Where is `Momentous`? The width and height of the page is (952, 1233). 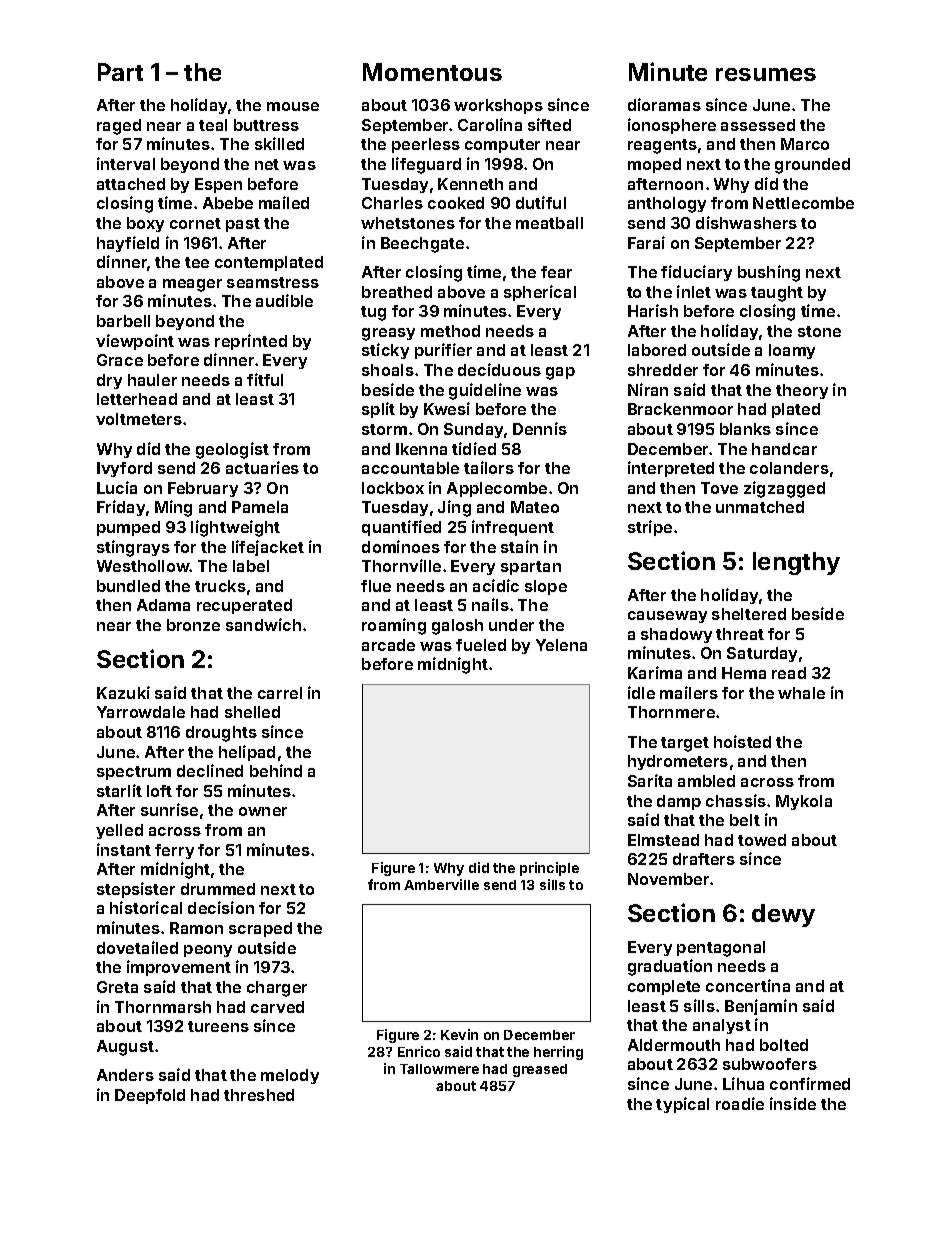 Momentous is located at coordinates (432, 72).
